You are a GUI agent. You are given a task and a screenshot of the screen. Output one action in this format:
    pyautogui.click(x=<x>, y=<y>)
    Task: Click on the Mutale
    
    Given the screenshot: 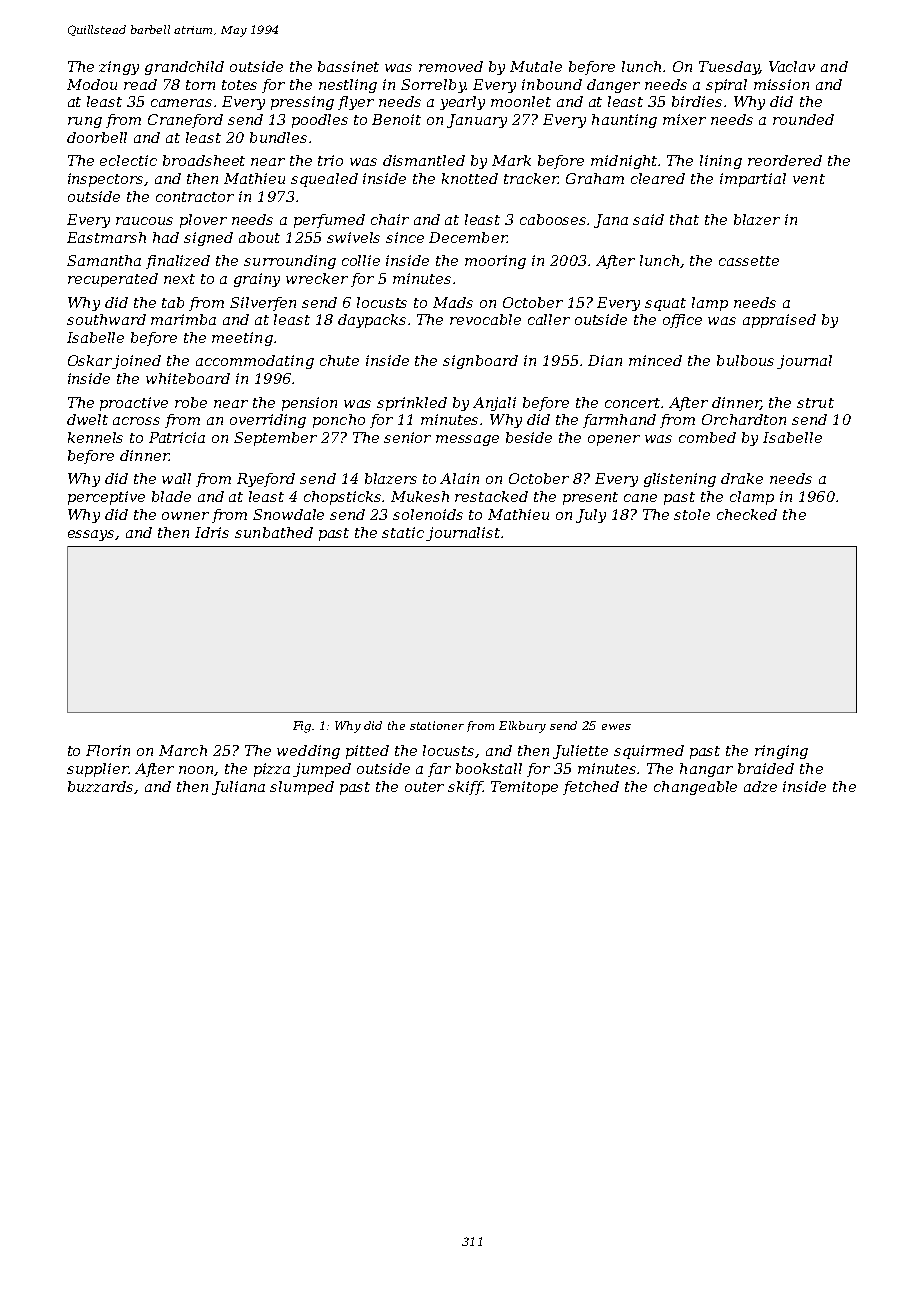 What is the action you would take?
    pyautogui.click(x=536, y=66)
